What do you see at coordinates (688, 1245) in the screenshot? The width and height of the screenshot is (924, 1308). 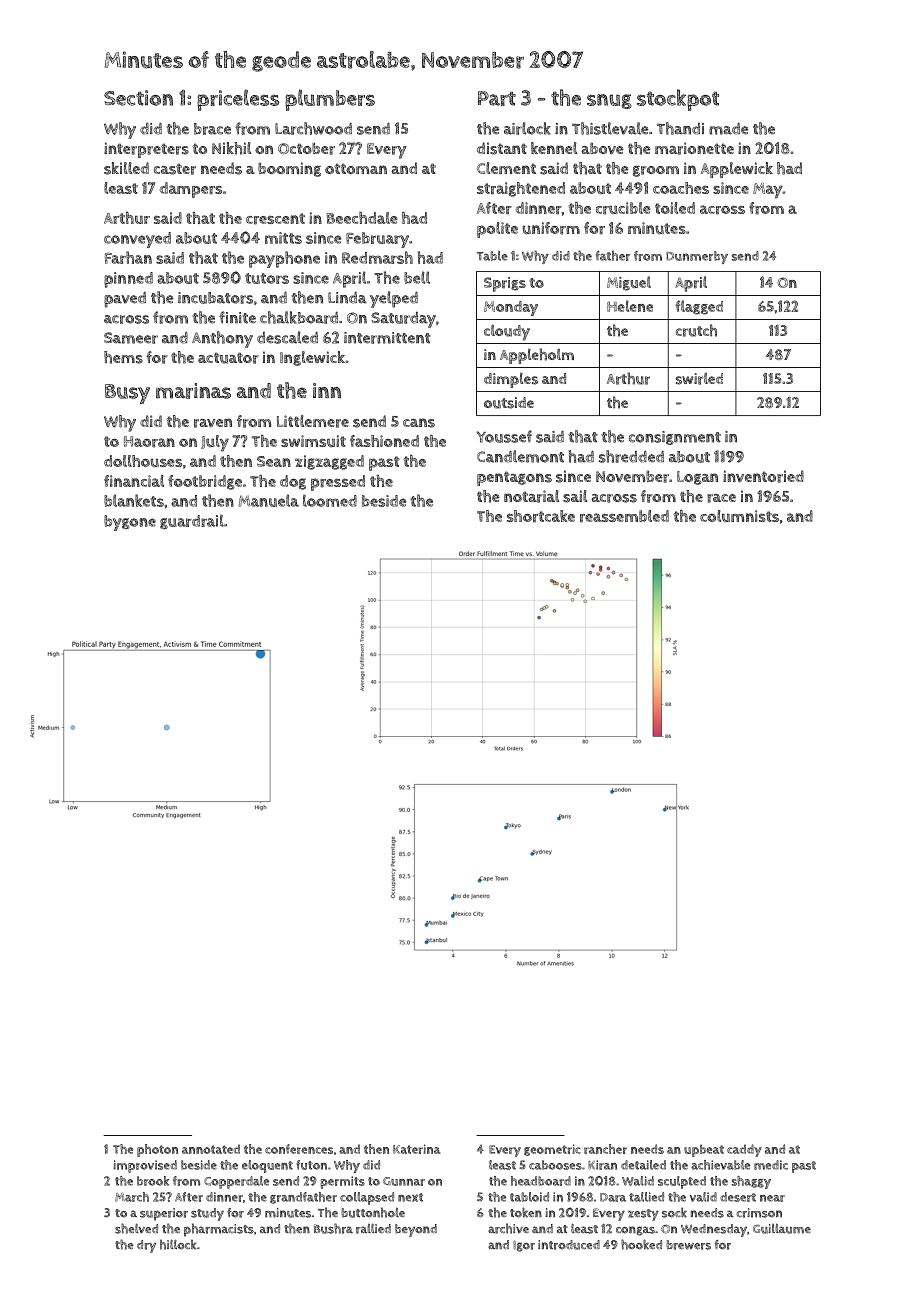 I see `brewers` at bounding box center [688, 1245].
